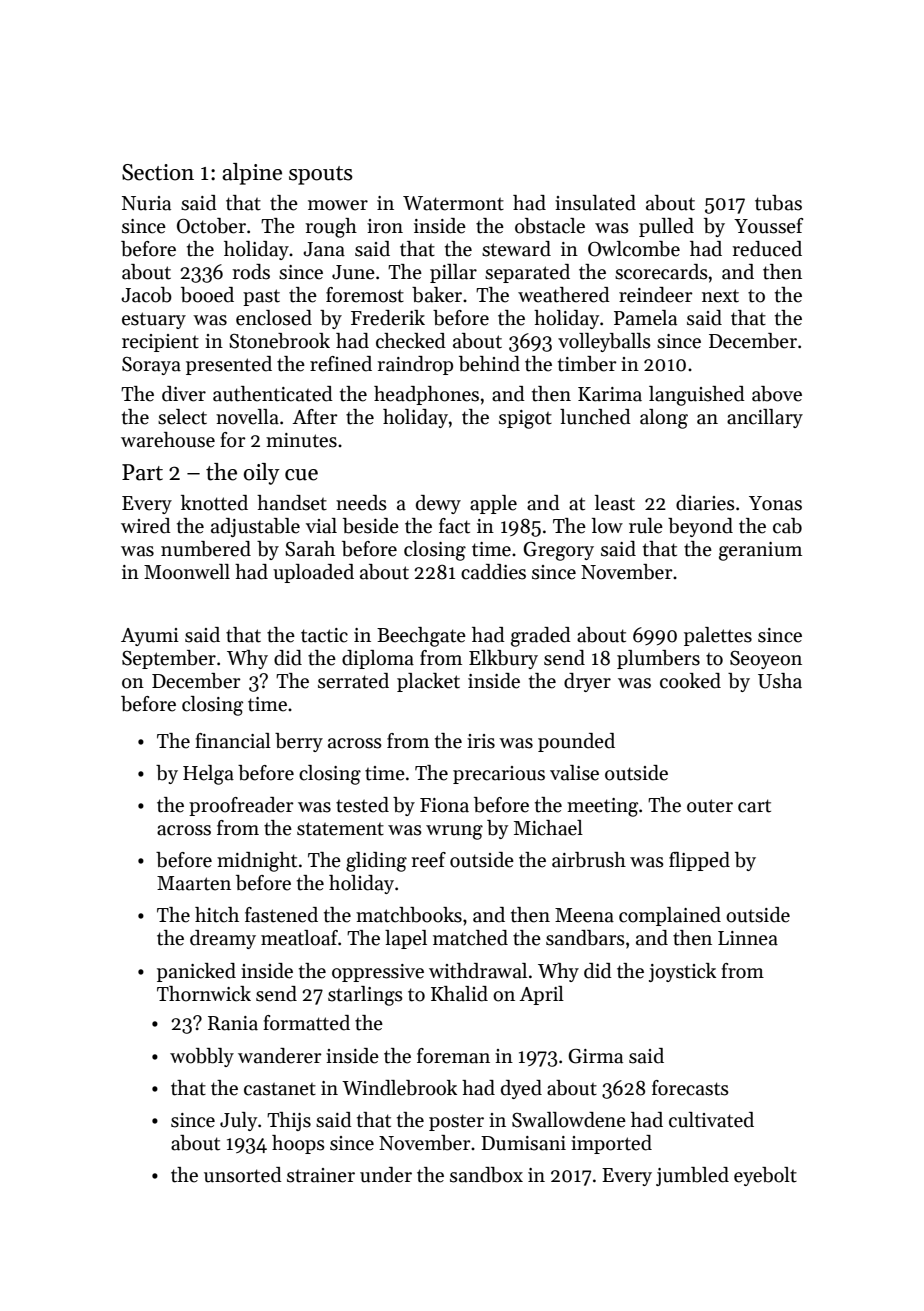  What do you see at coordinates (548, 828) in the page?
I see `Michael` at bounding box center [548, 828].
